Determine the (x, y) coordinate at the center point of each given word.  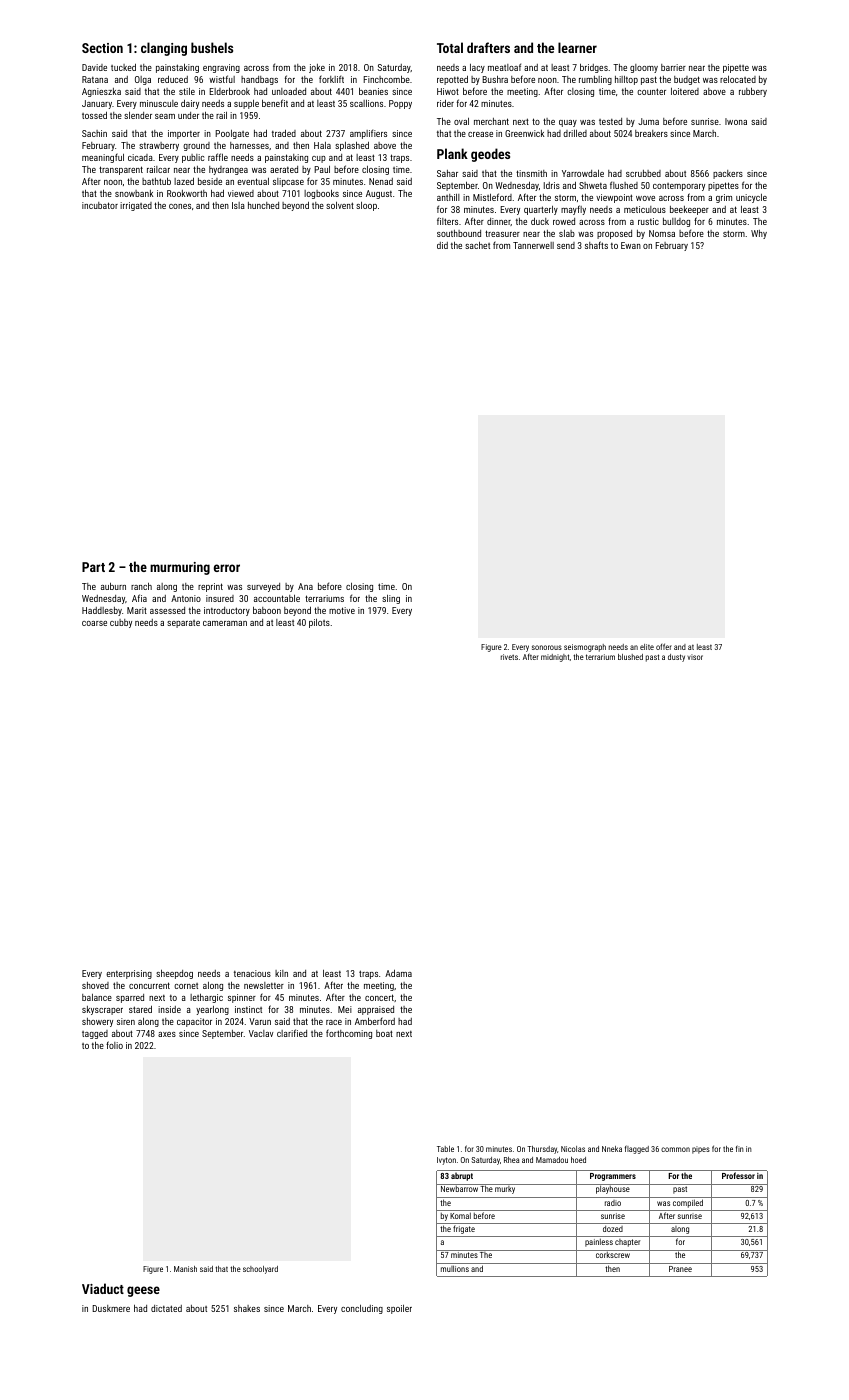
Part (93, 567)
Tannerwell (533, 245)
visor (695, 657)
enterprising (129, 974)
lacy (477, 68)
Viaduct (103, 1288)
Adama (398, 973)
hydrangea (228, 170)
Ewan (631, 245)
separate (183, 624)
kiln (281, 973)
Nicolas (573, 1149)
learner (577, 47)
